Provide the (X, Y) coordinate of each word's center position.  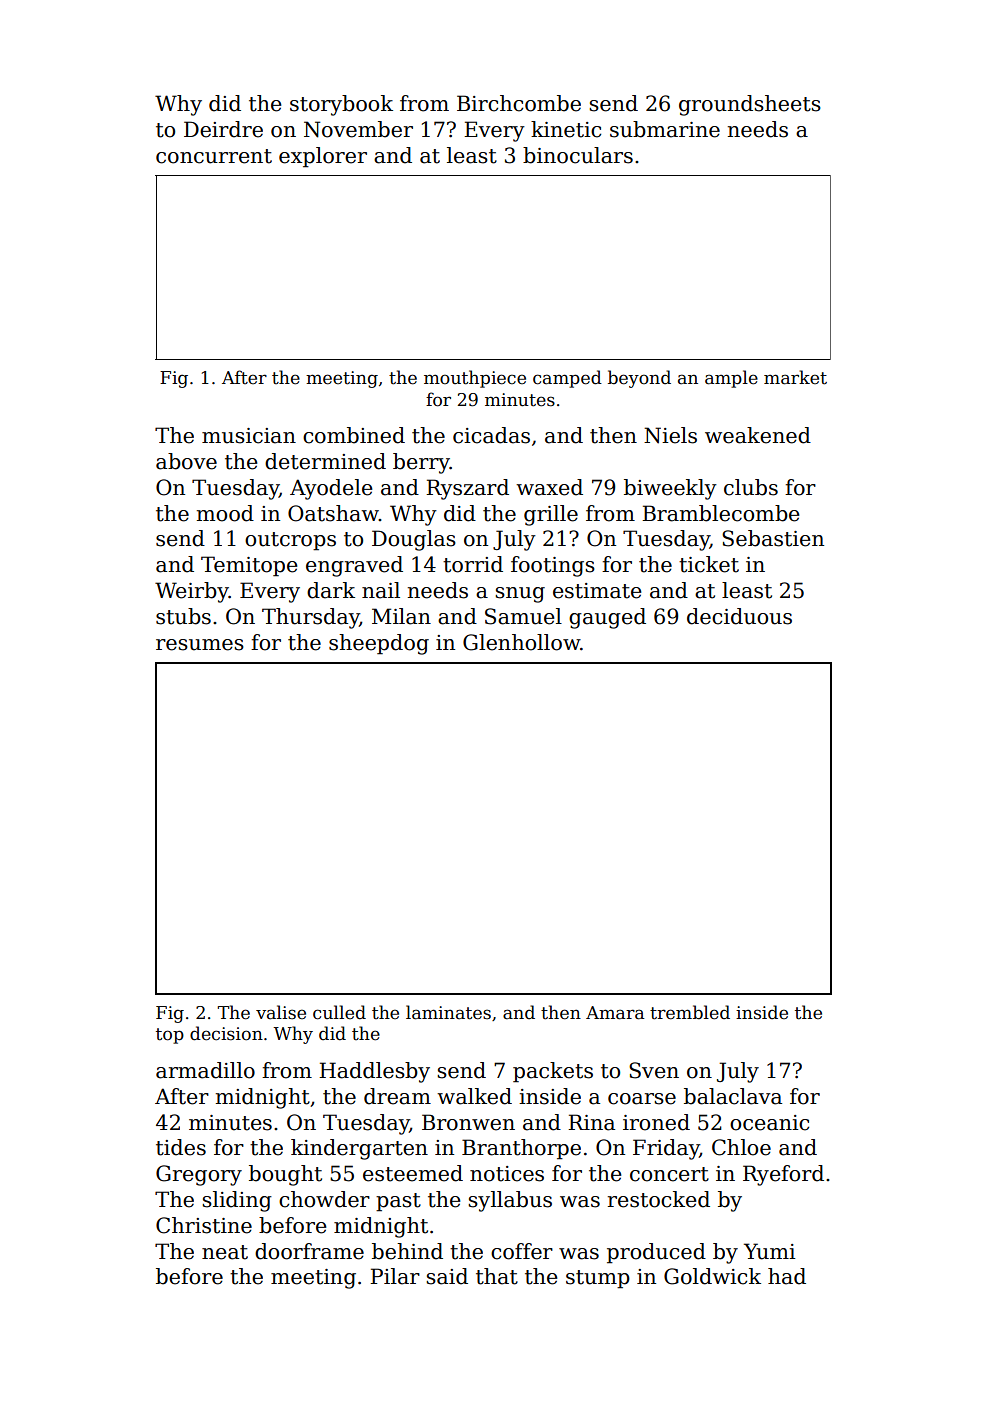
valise (281, 1012)
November (358, 129)
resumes (200, 645)
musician (249, 436)
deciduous (739, 616)
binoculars (578, 155)
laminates (448, 1012)
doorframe (309, 1251)
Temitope (249, 566)
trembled (690, 1012)
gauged (607, 618)
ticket (709, 564)
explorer (323, 157)
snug (520, 595)
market (795, 377)
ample (731, 379)
